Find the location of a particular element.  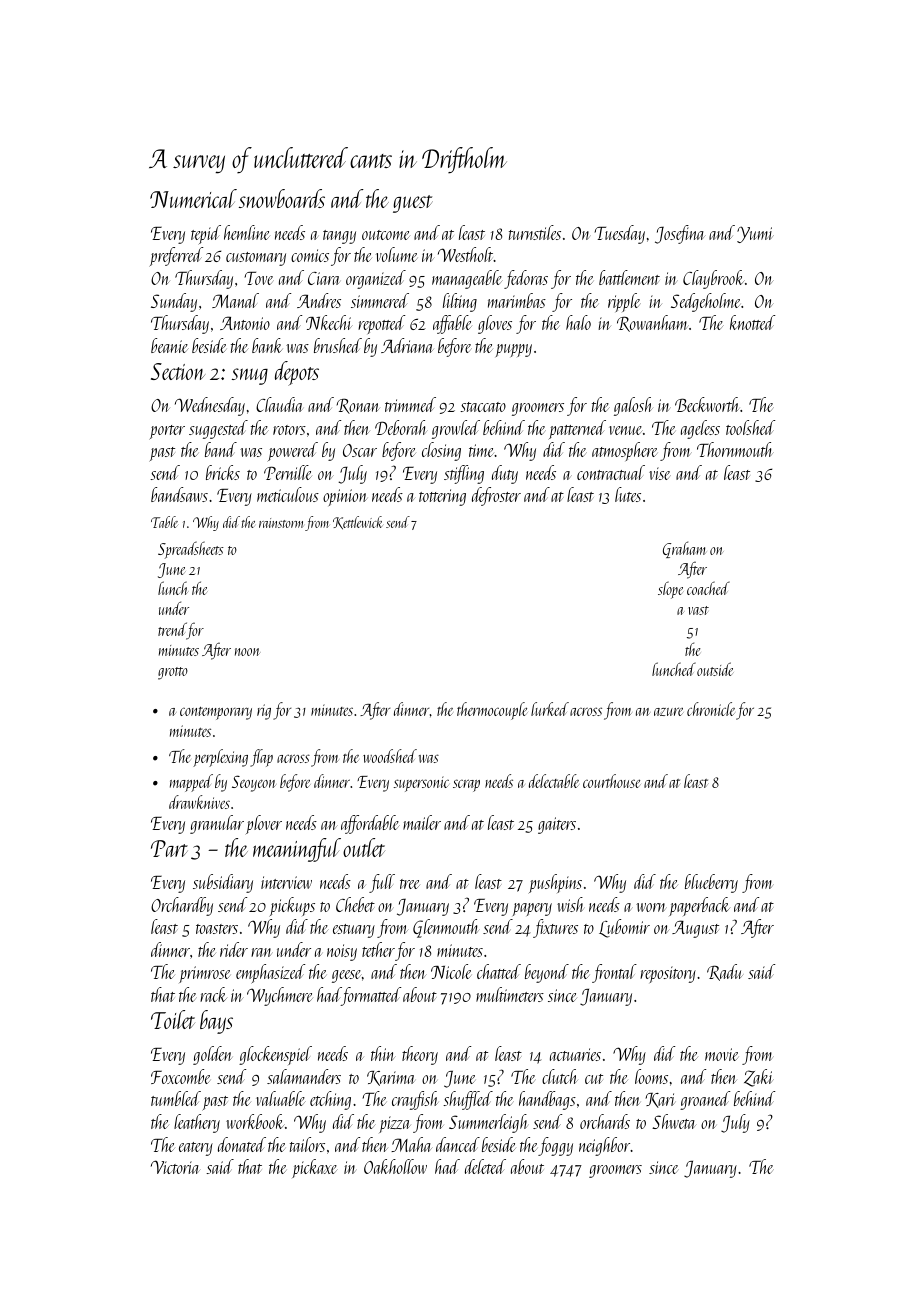

Josefina is located at coordinates (680, 234).
